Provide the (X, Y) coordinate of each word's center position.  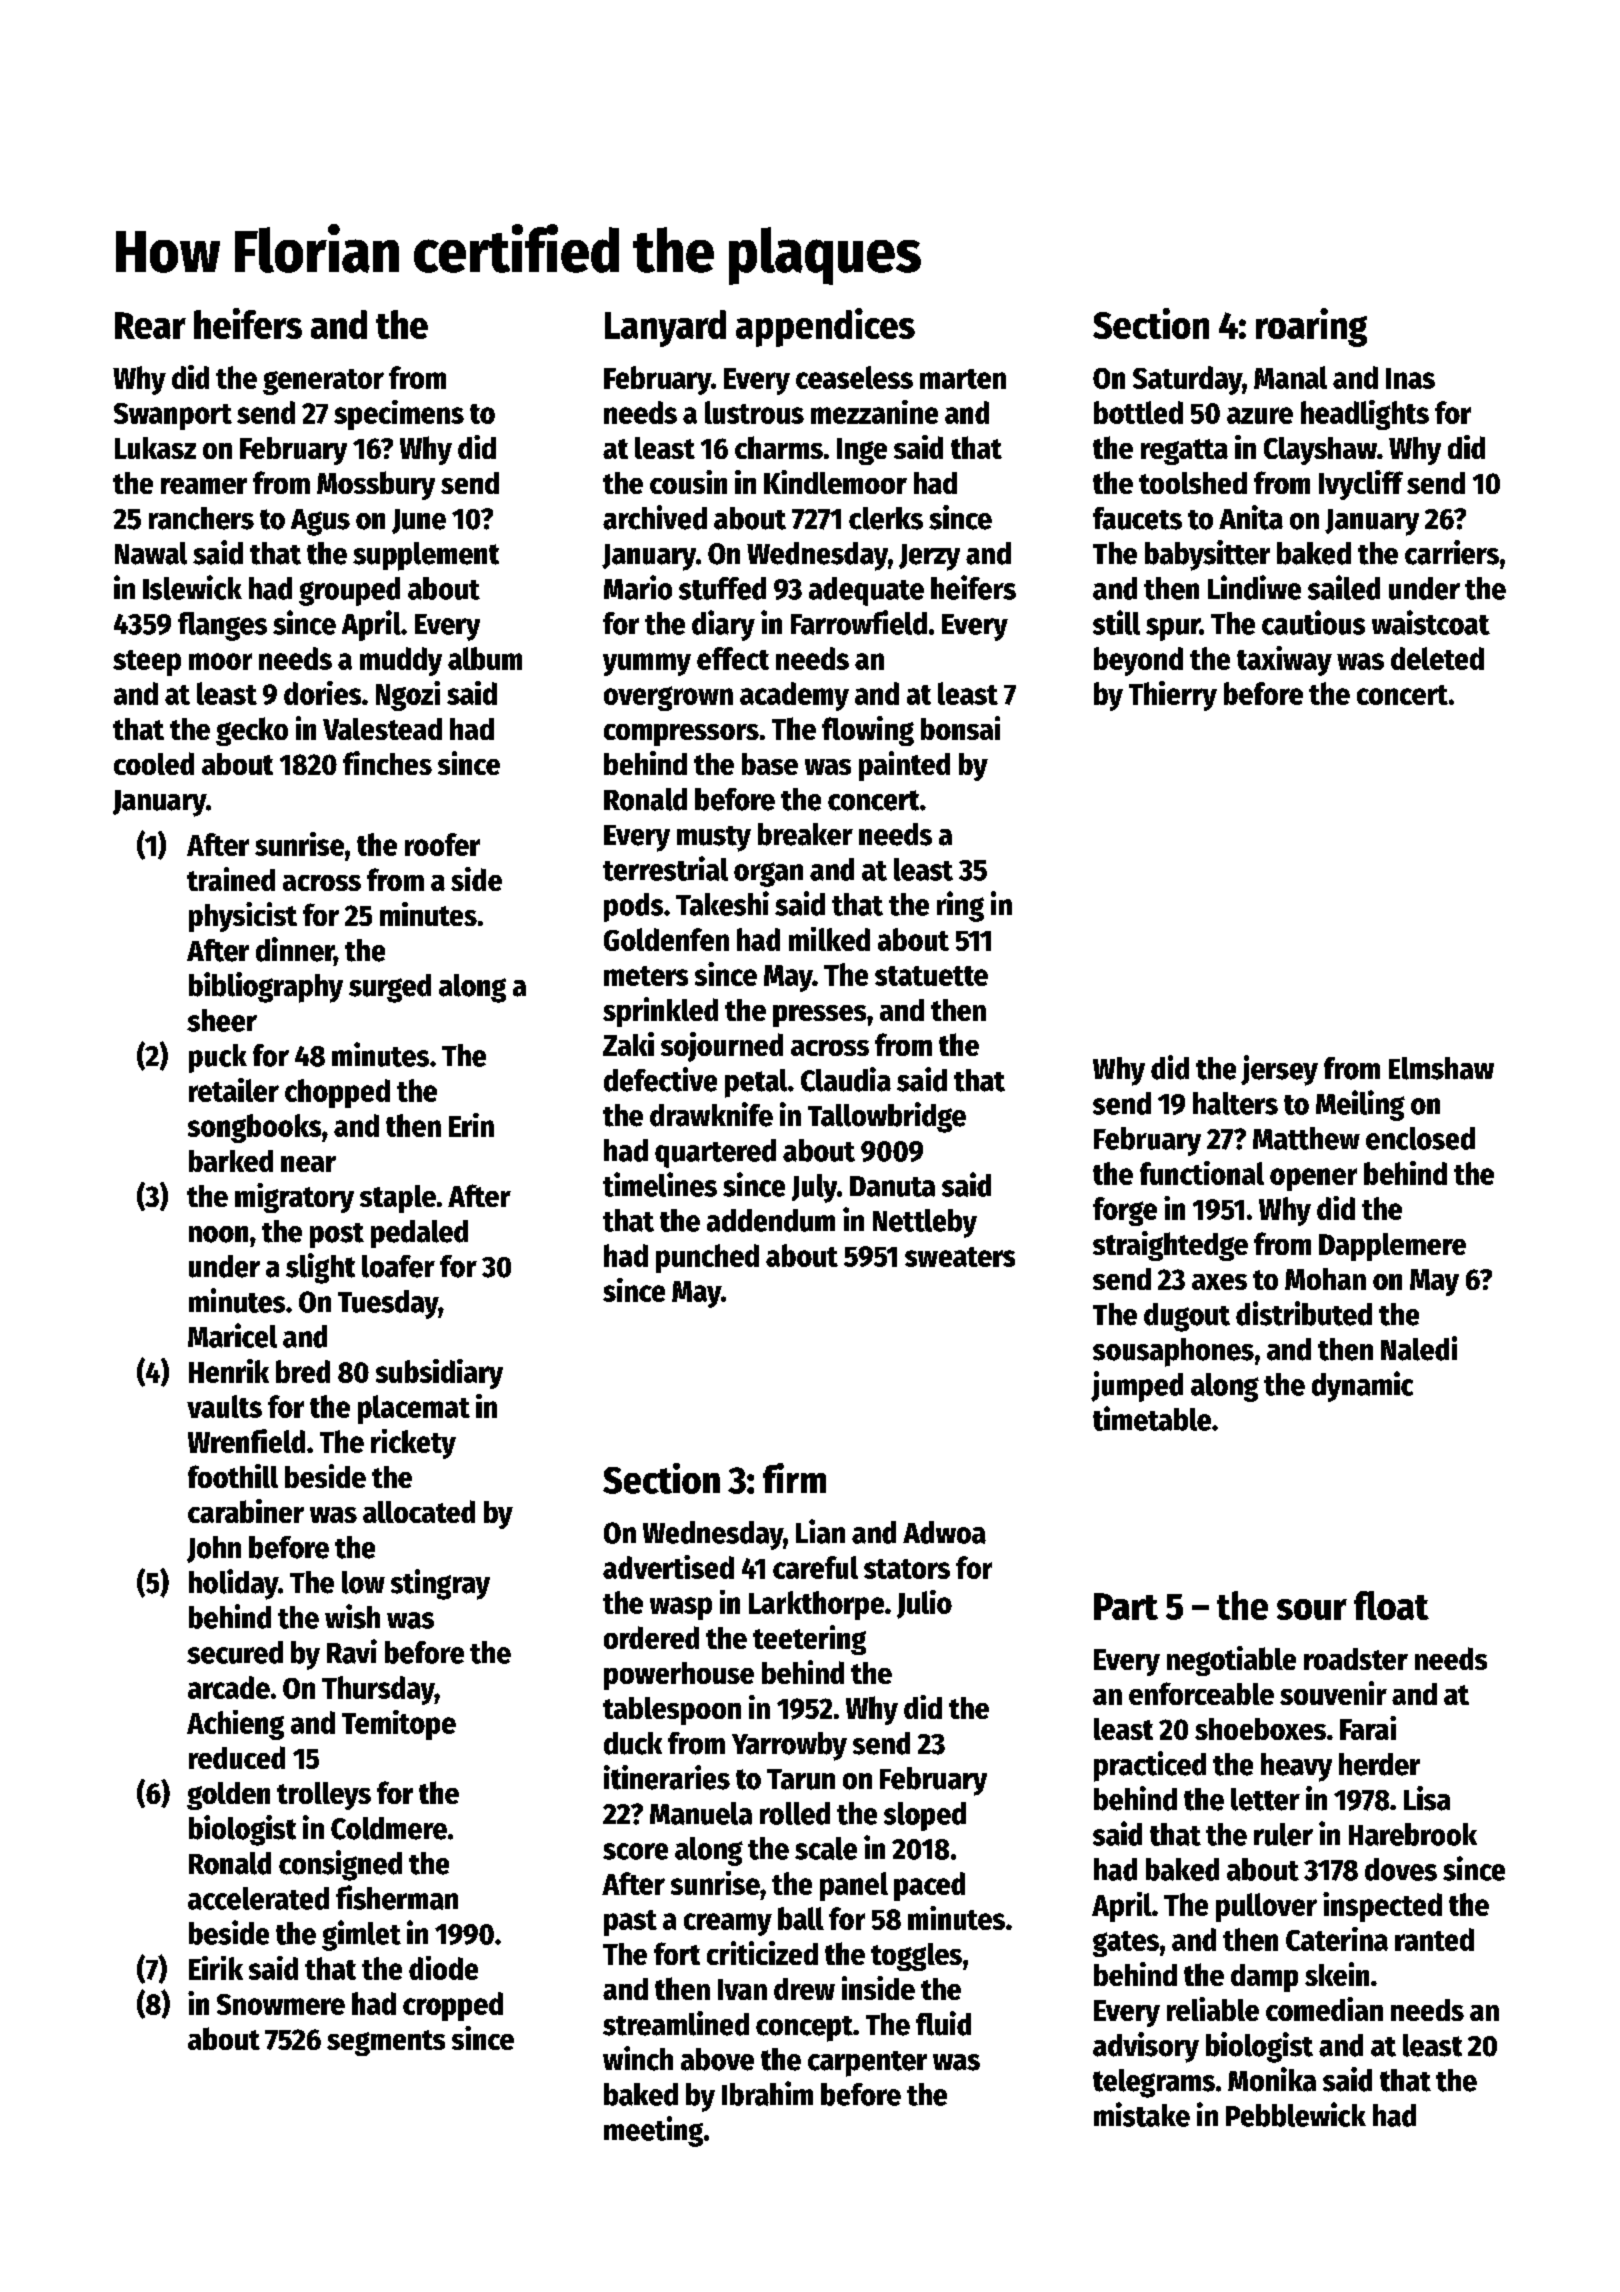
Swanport (173, 416)
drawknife (711, 1114)
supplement (426, 556)
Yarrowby (789, 1746)
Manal (1290, 377)
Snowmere (281, 2004)
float (1391, 1605)
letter (1265, 1799)
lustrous (754, 412)
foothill (233, 1476)
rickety (413, 1444)
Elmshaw (1441, 1068)
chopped (337, 1093)
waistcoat (1431, 622)
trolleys (324, 1796)
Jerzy (929, 557)
